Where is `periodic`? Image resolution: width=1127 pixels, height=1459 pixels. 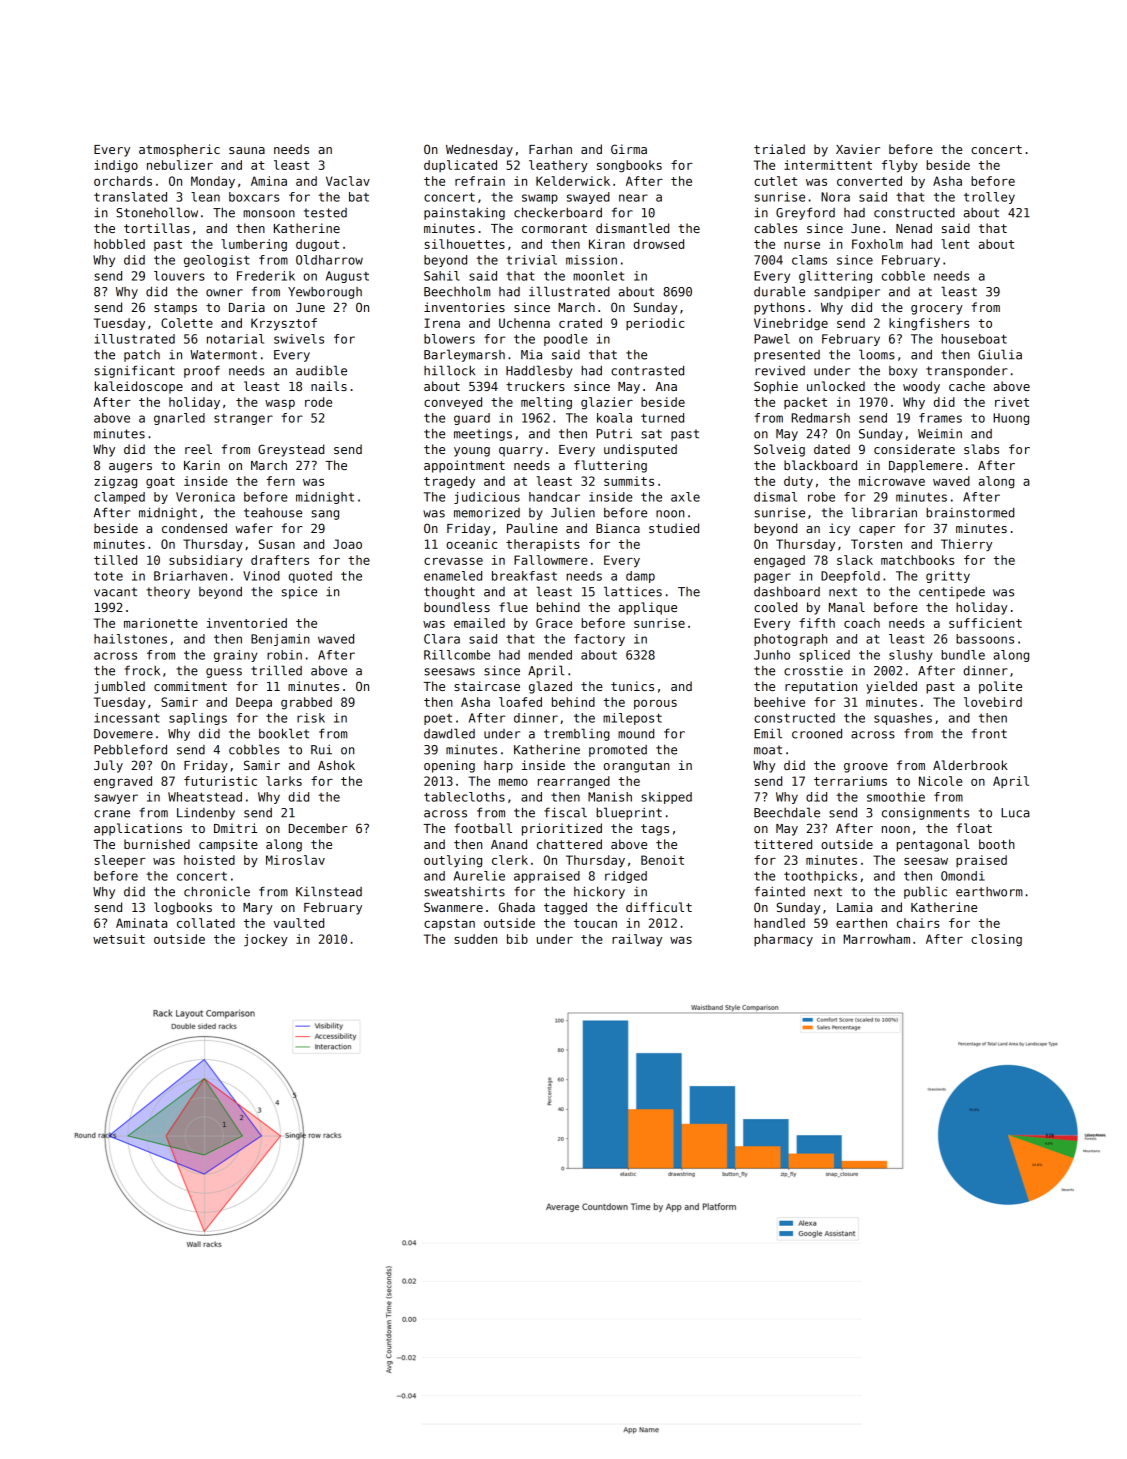
periodic is located at coordinates (655, 324).
